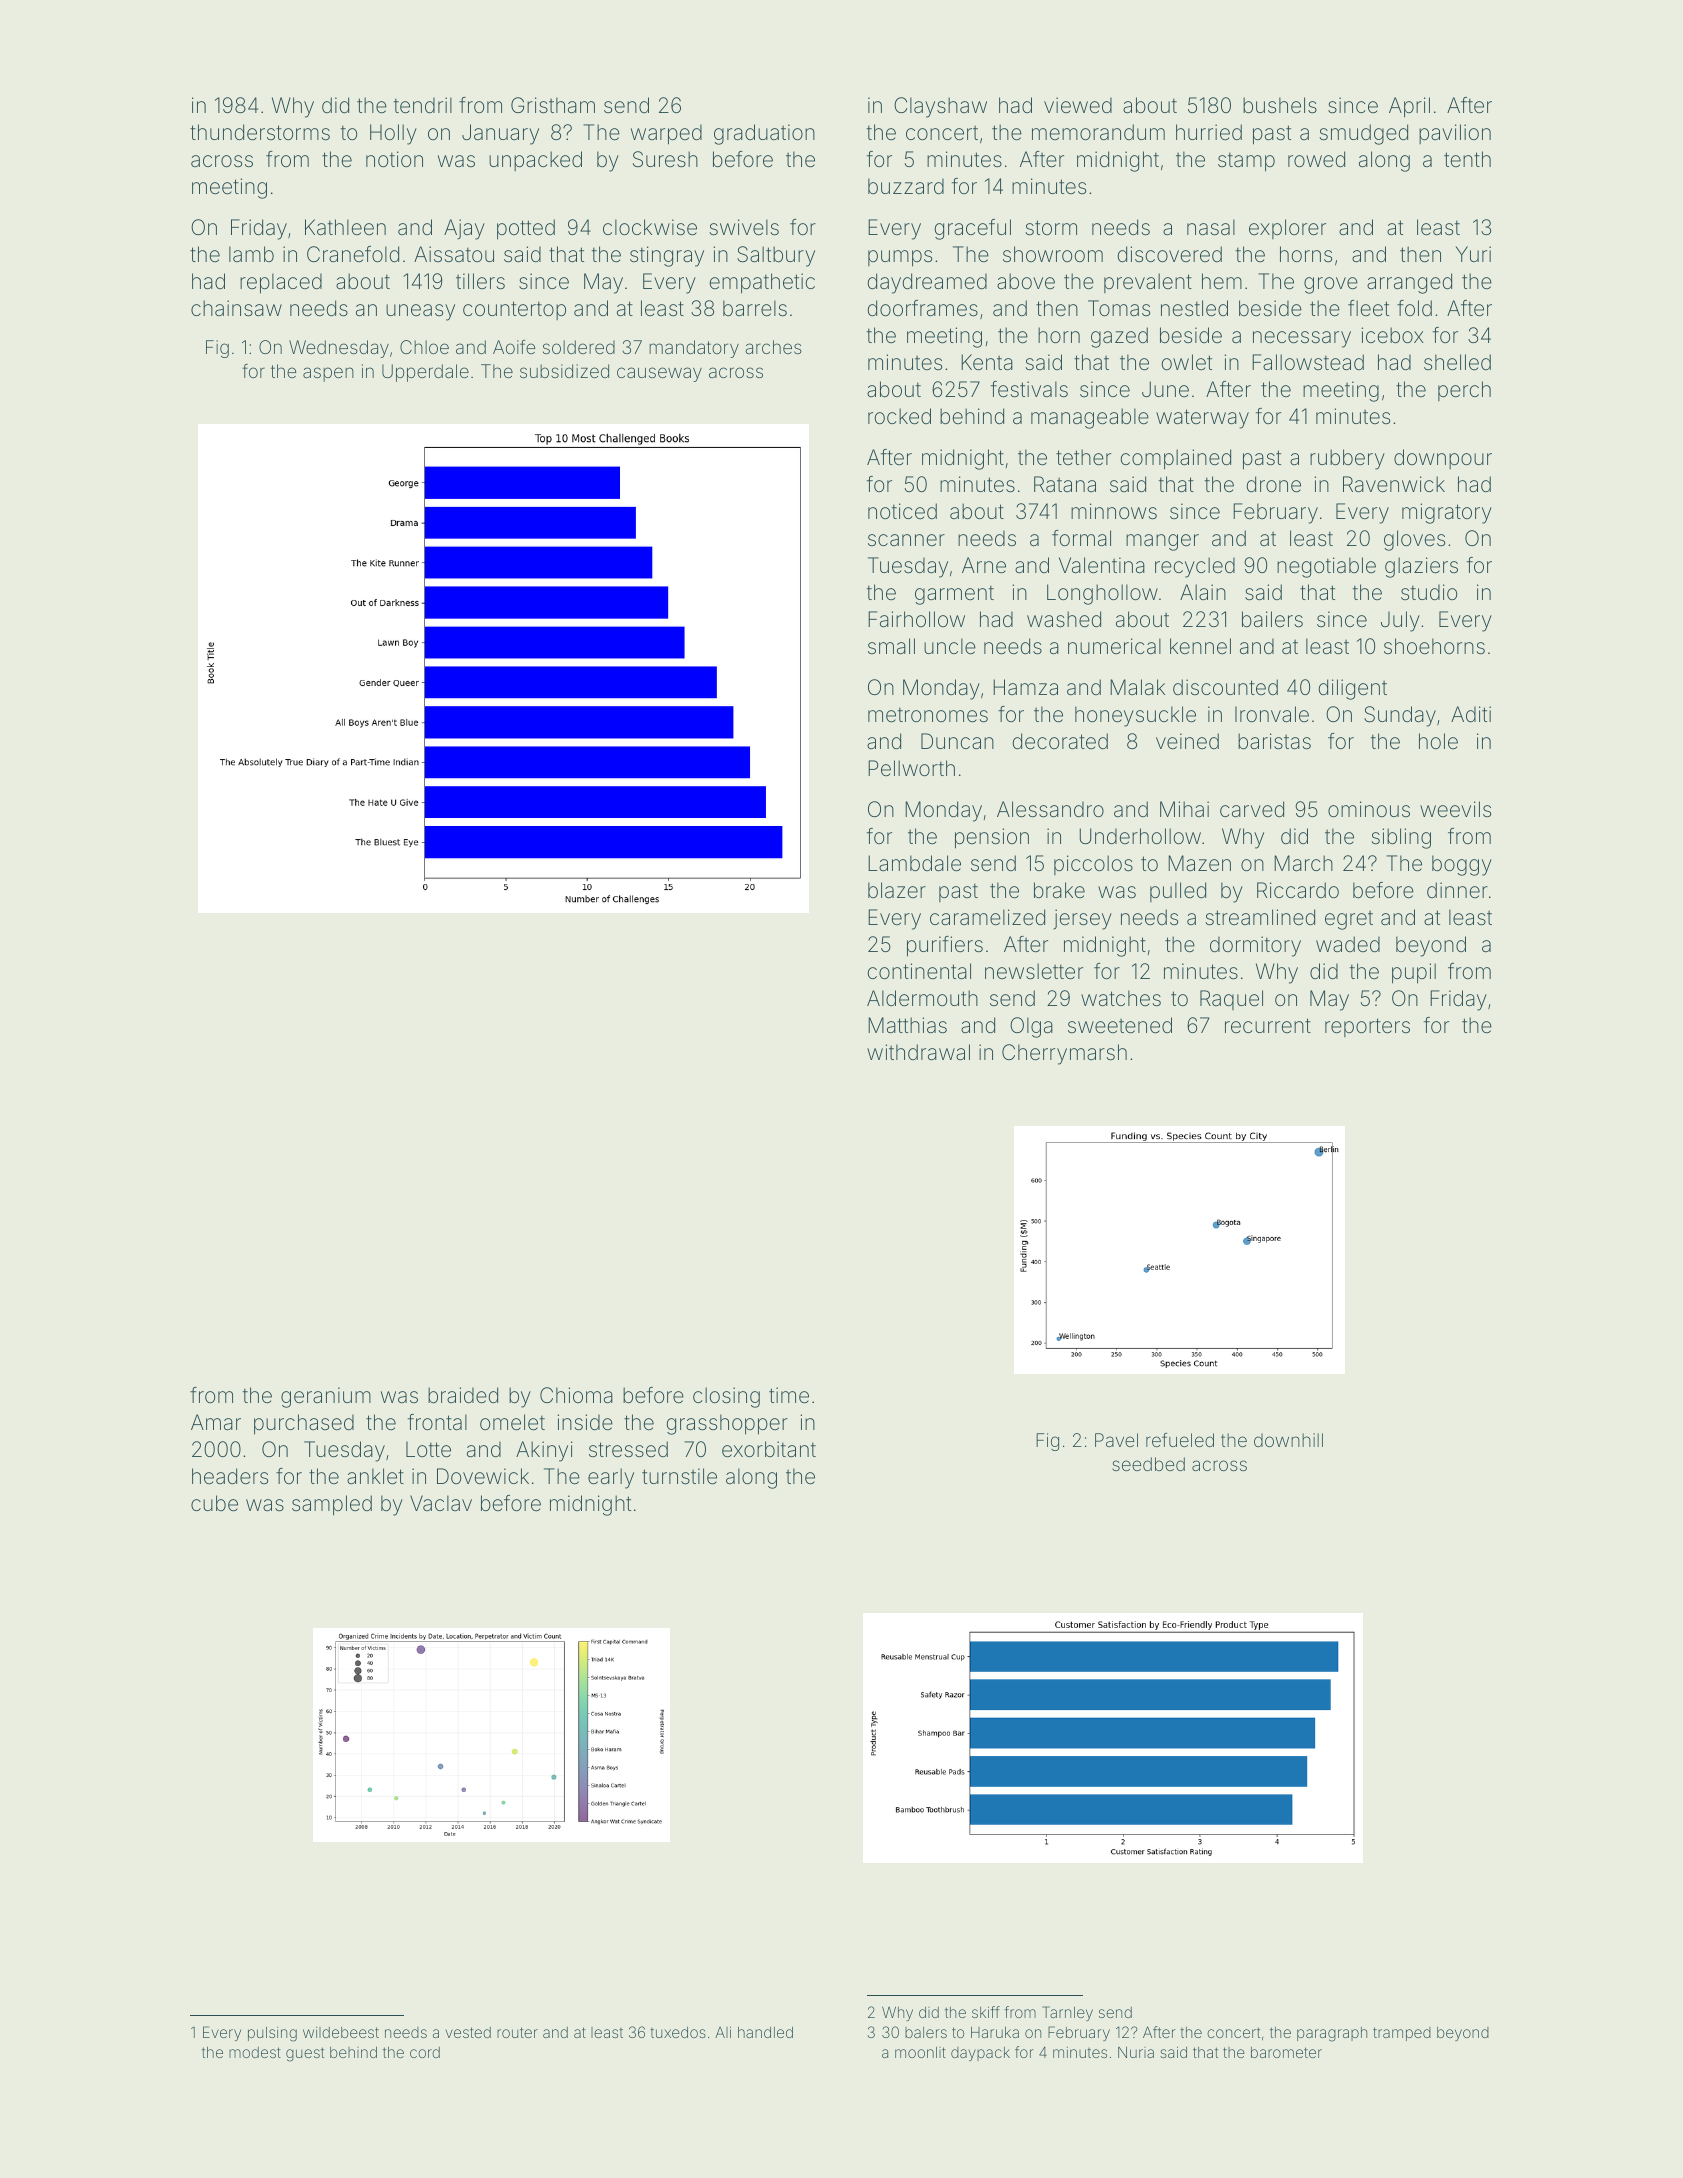  What do you see at coordinates (393, 134) in the document?
I see `Holly` at bounding box center [393, 134].
